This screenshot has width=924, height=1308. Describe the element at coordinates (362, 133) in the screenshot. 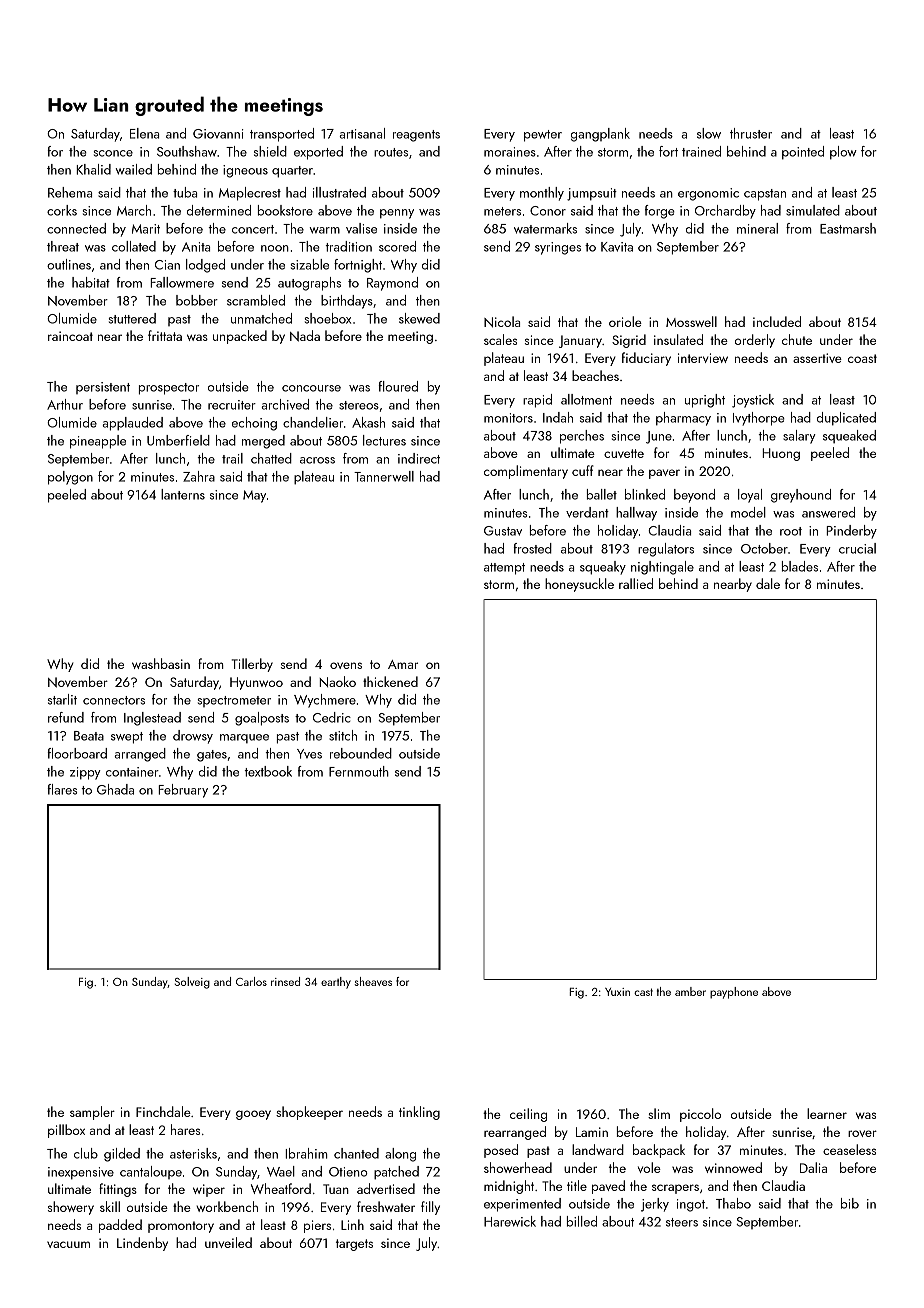

I see `artisanal` at that location.
